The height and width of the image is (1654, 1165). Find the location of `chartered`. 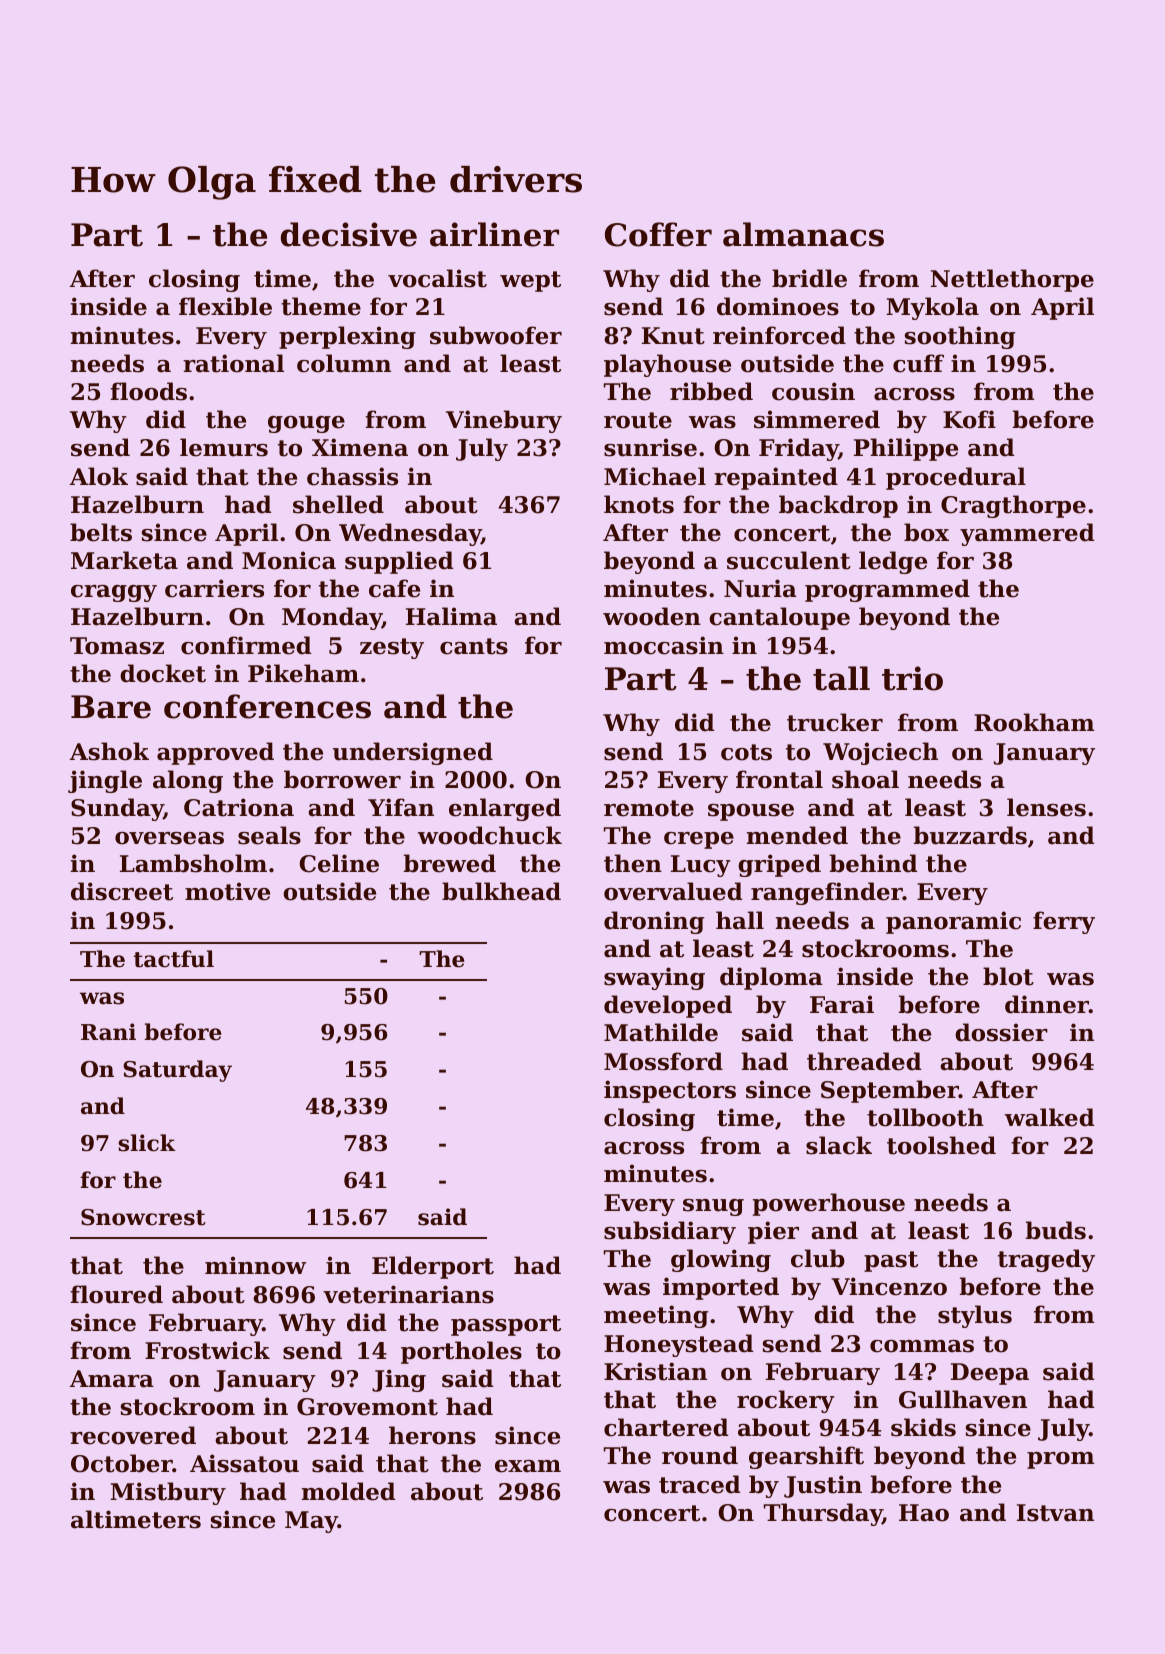

chartered is located at coordinates (666, 1427).
